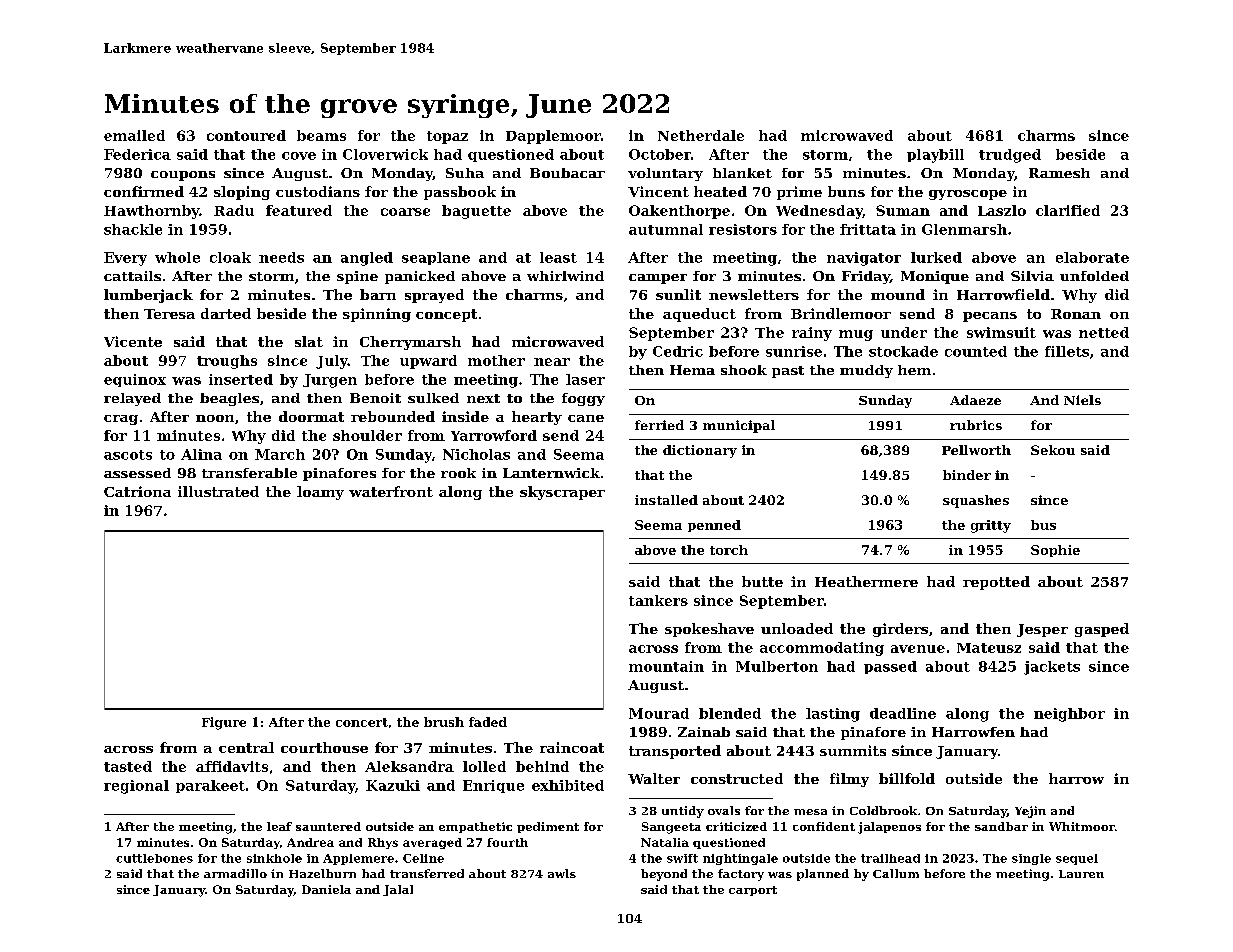 The image size is (1233, 952). I want to click on loamy, so click(320, 493).
